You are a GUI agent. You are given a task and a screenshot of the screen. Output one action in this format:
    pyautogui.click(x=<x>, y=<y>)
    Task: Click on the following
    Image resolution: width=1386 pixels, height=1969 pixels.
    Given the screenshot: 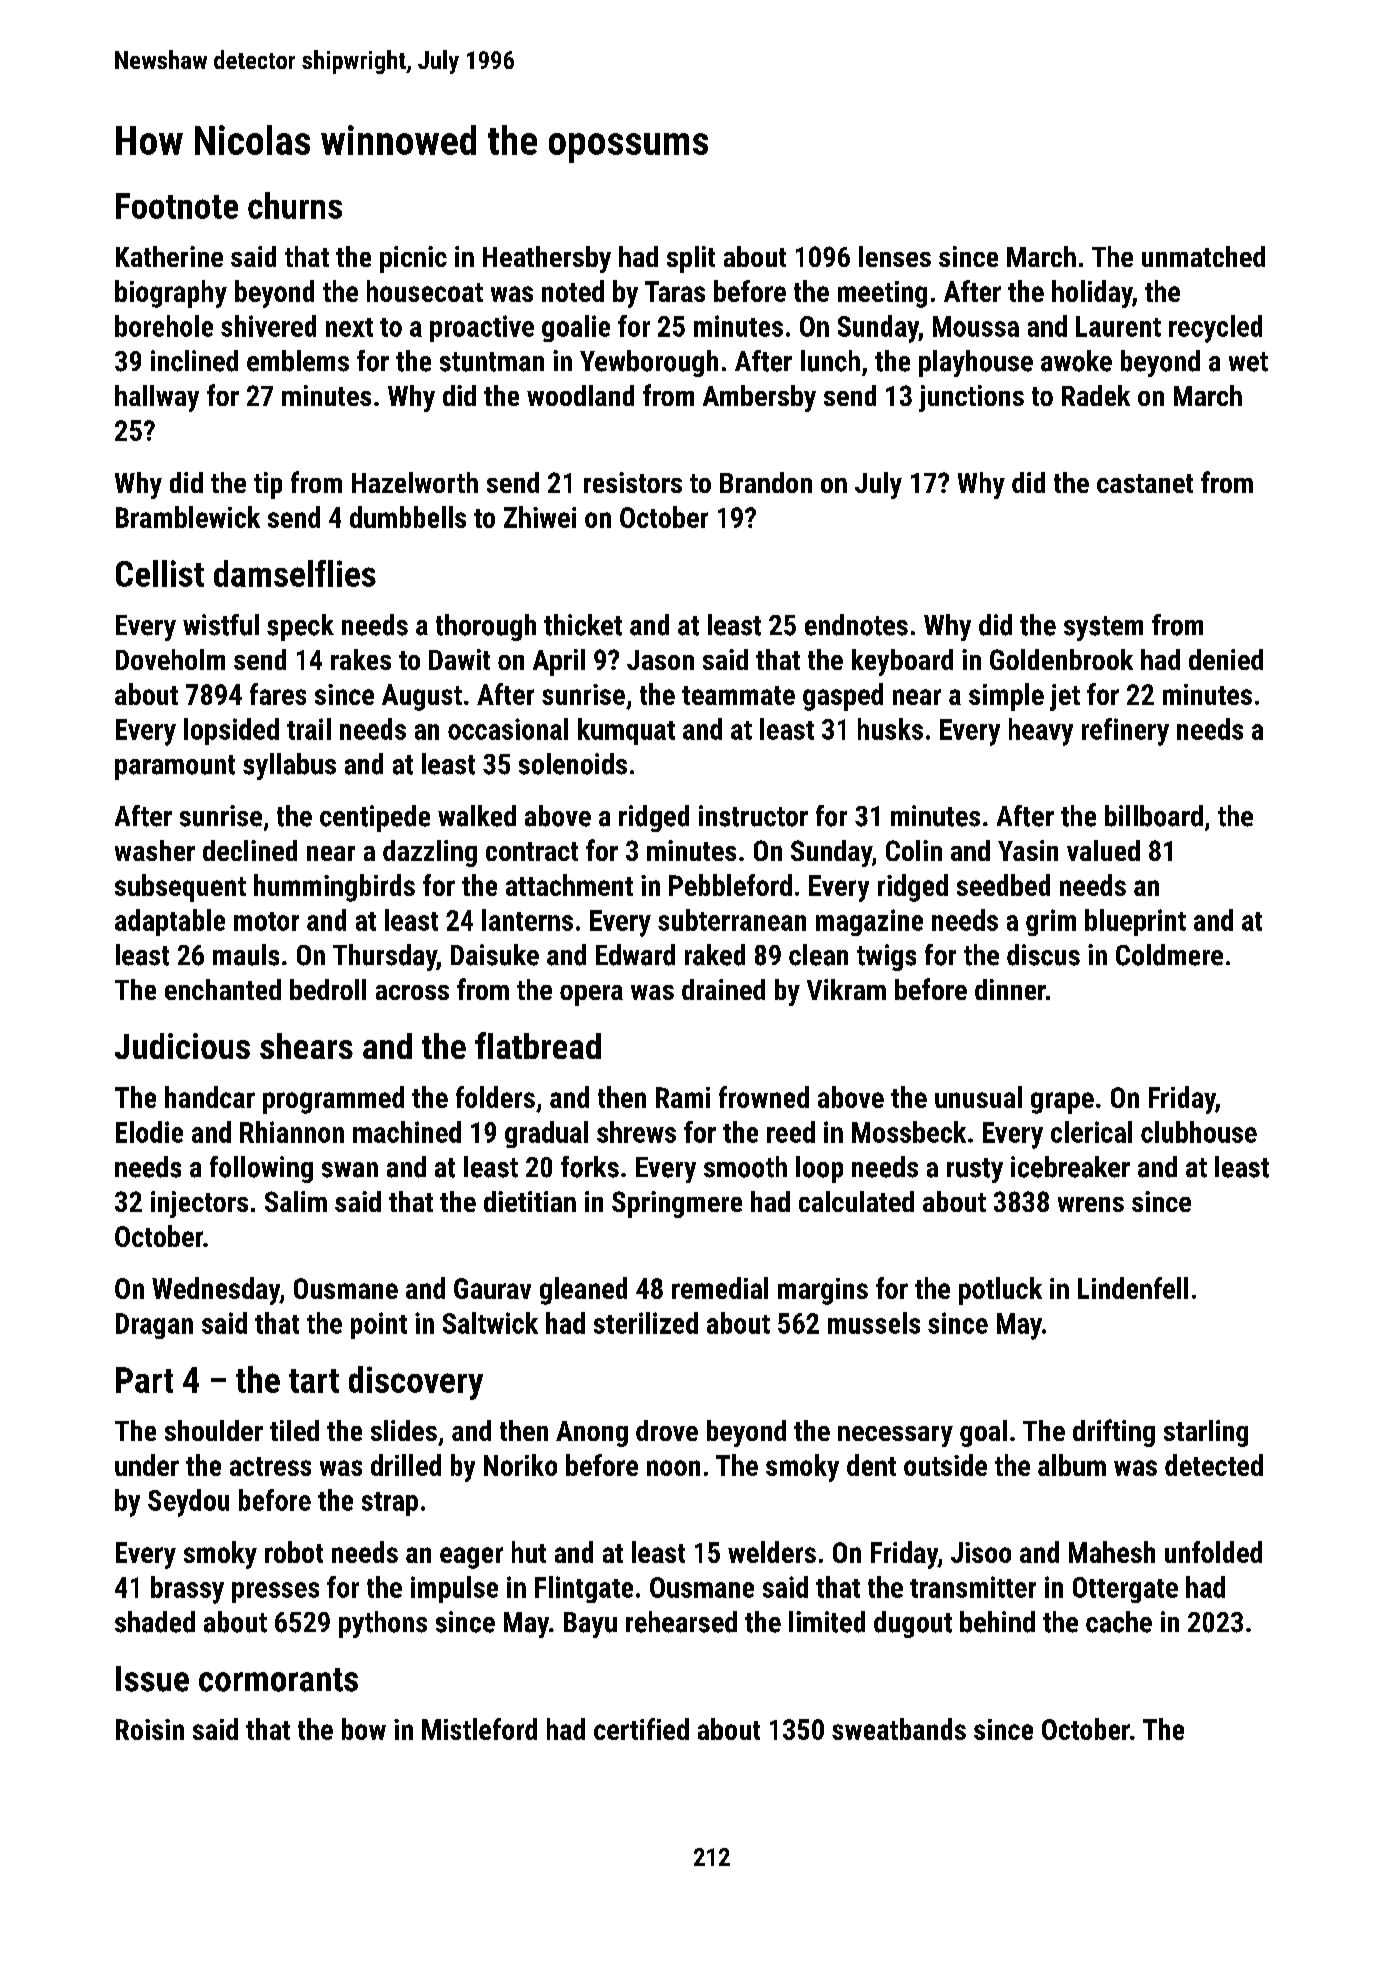 What is the action you would take?
    pyautogui.click(x=261, y=1169)
